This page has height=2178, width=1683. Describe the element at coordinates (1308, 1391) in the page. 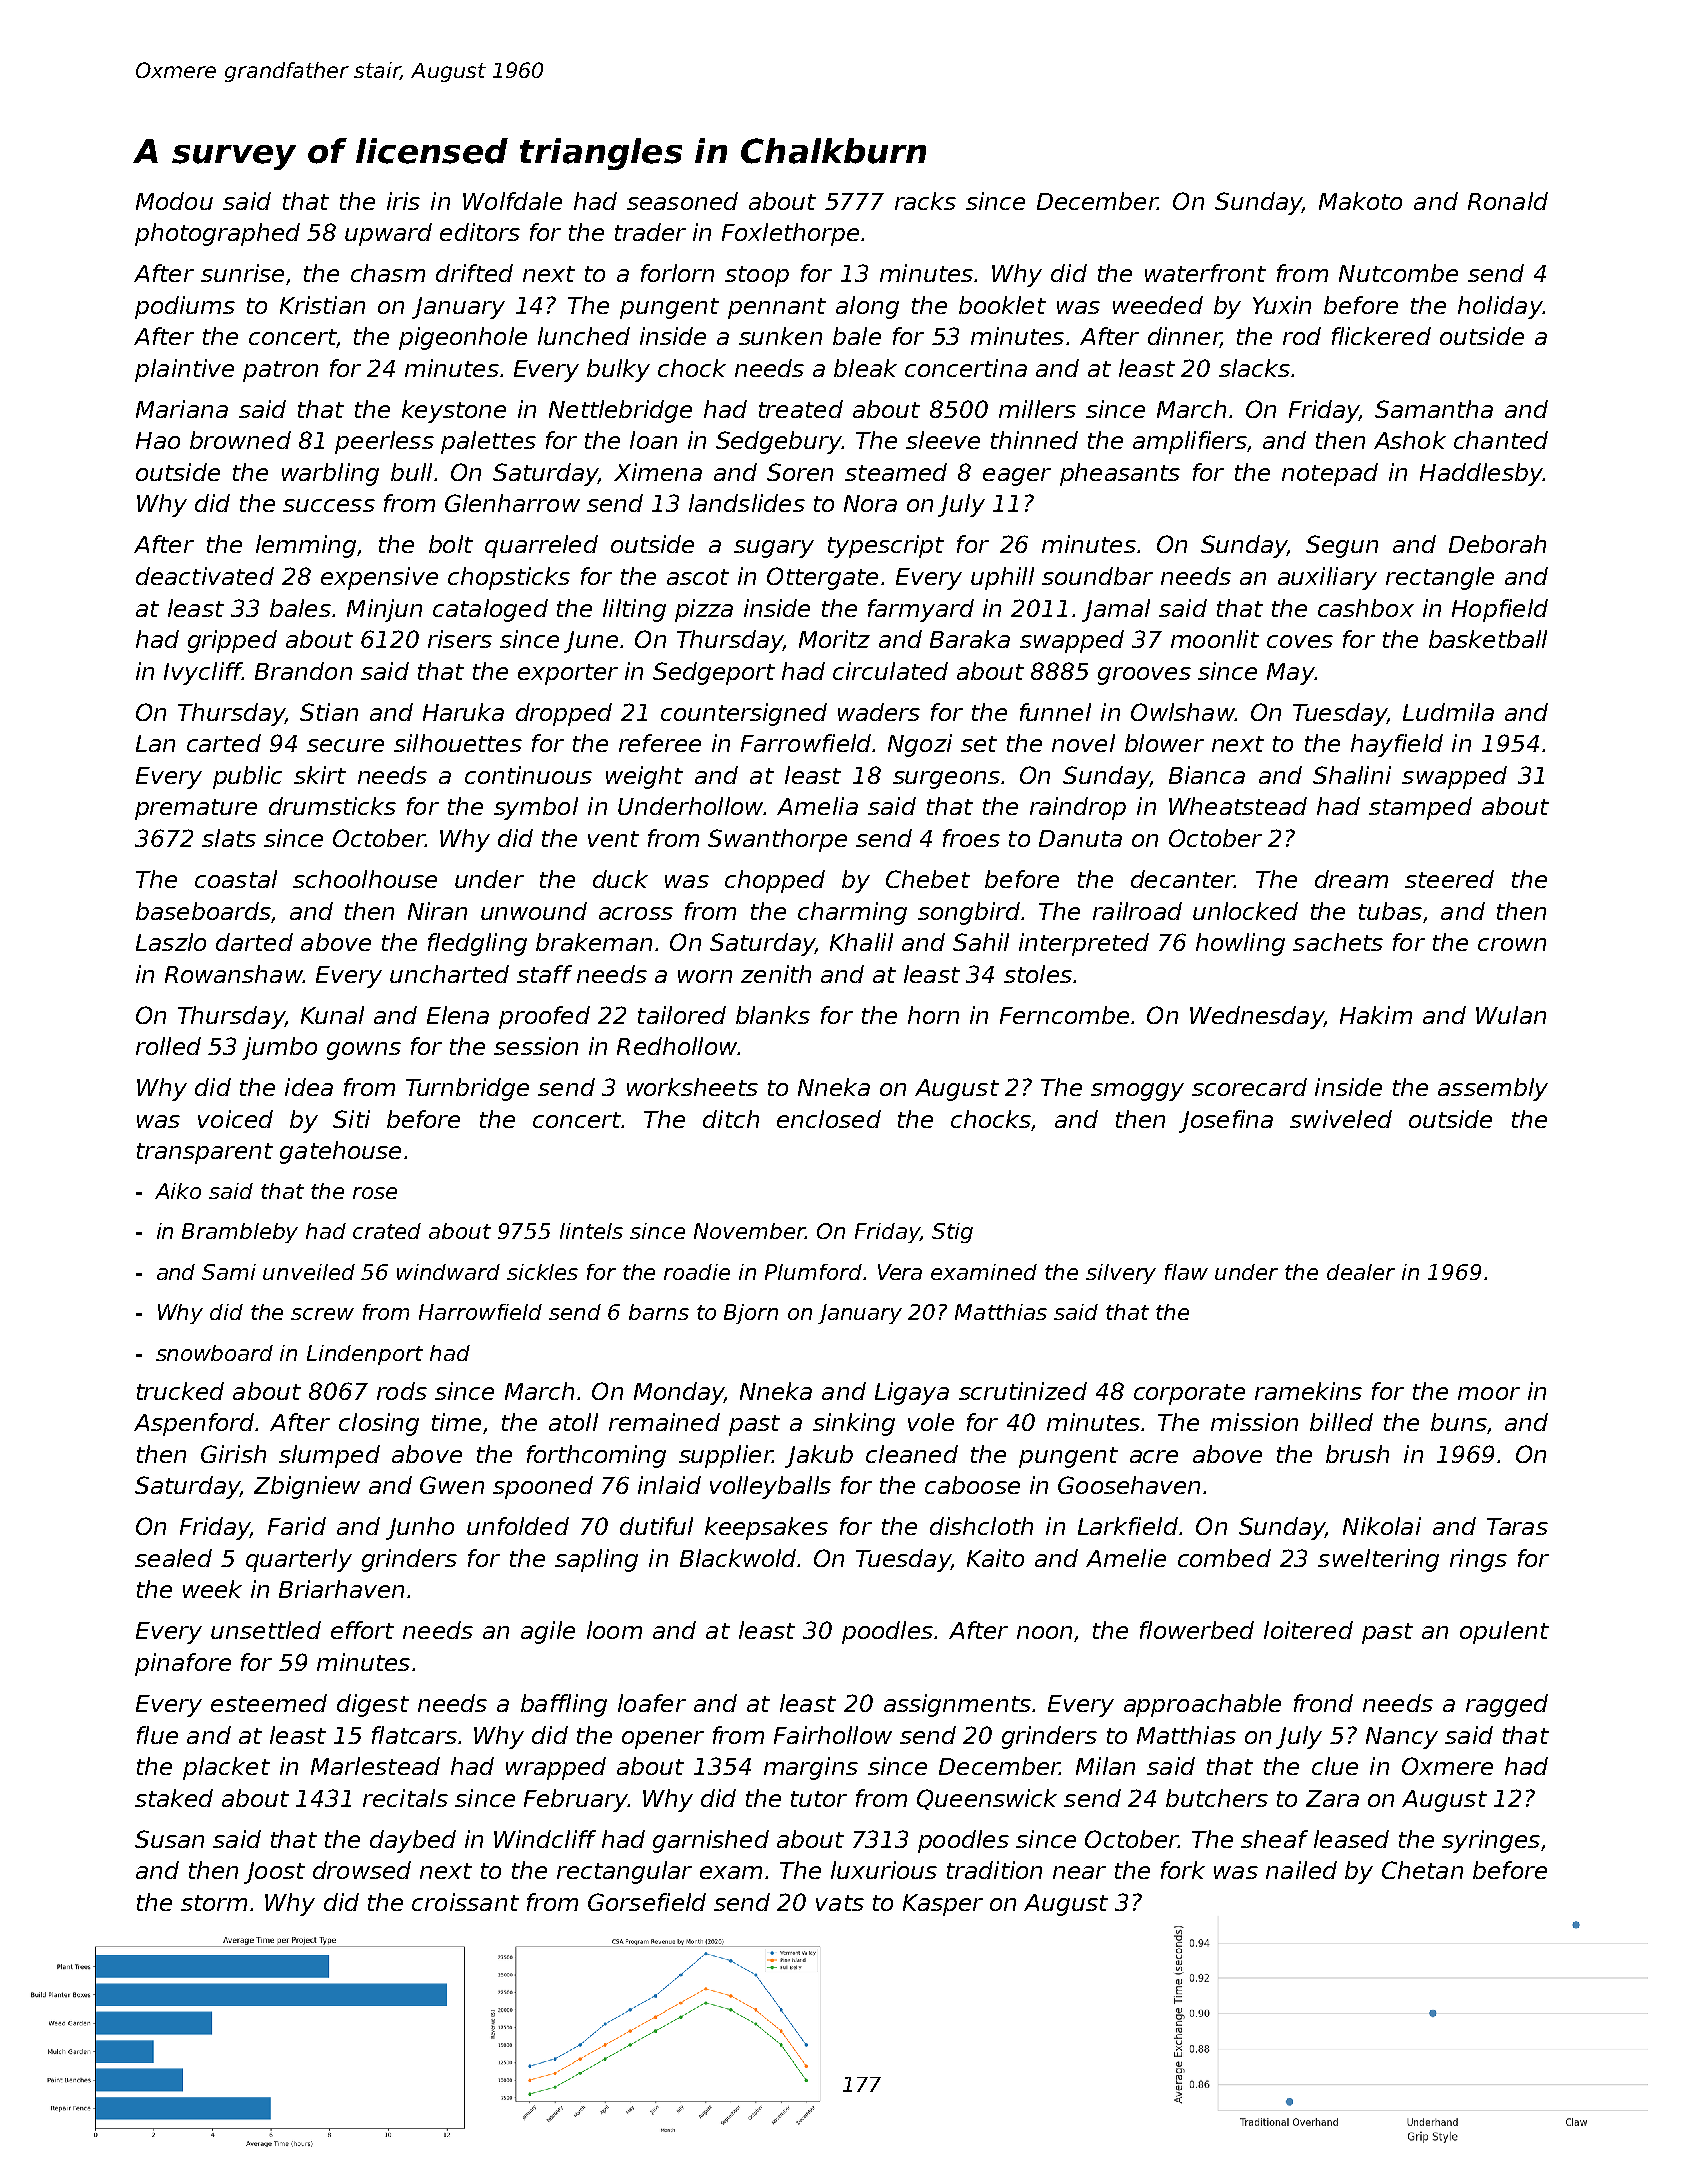

I see `ramekins` at that location.
